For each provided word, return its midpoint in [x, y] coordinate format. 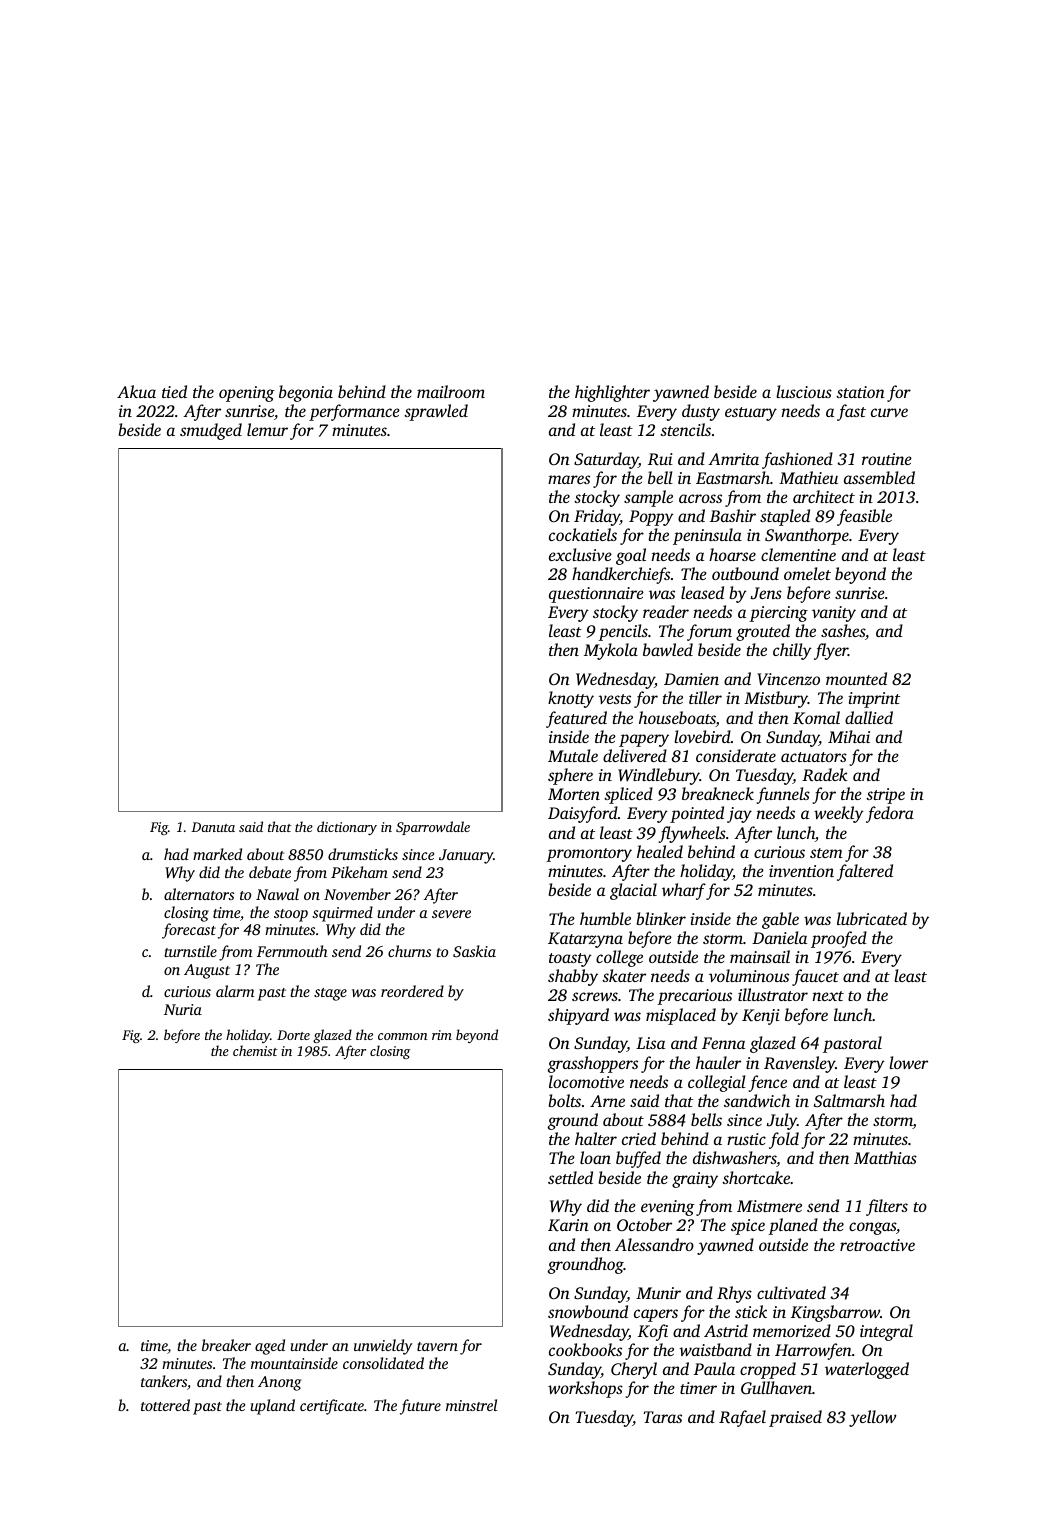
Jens [766, 593]
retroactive [877, 1245]
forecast [189, 931]
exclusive [580, 554]
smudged [211, 431]
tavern [437, 1346]
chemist [255, 1050]
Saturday [606, 460]
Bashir [733, 515]
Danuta [213, 827]
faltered [865, 872]
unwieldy [383, 1347]
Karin [568, 1225]
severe [451, 914]
